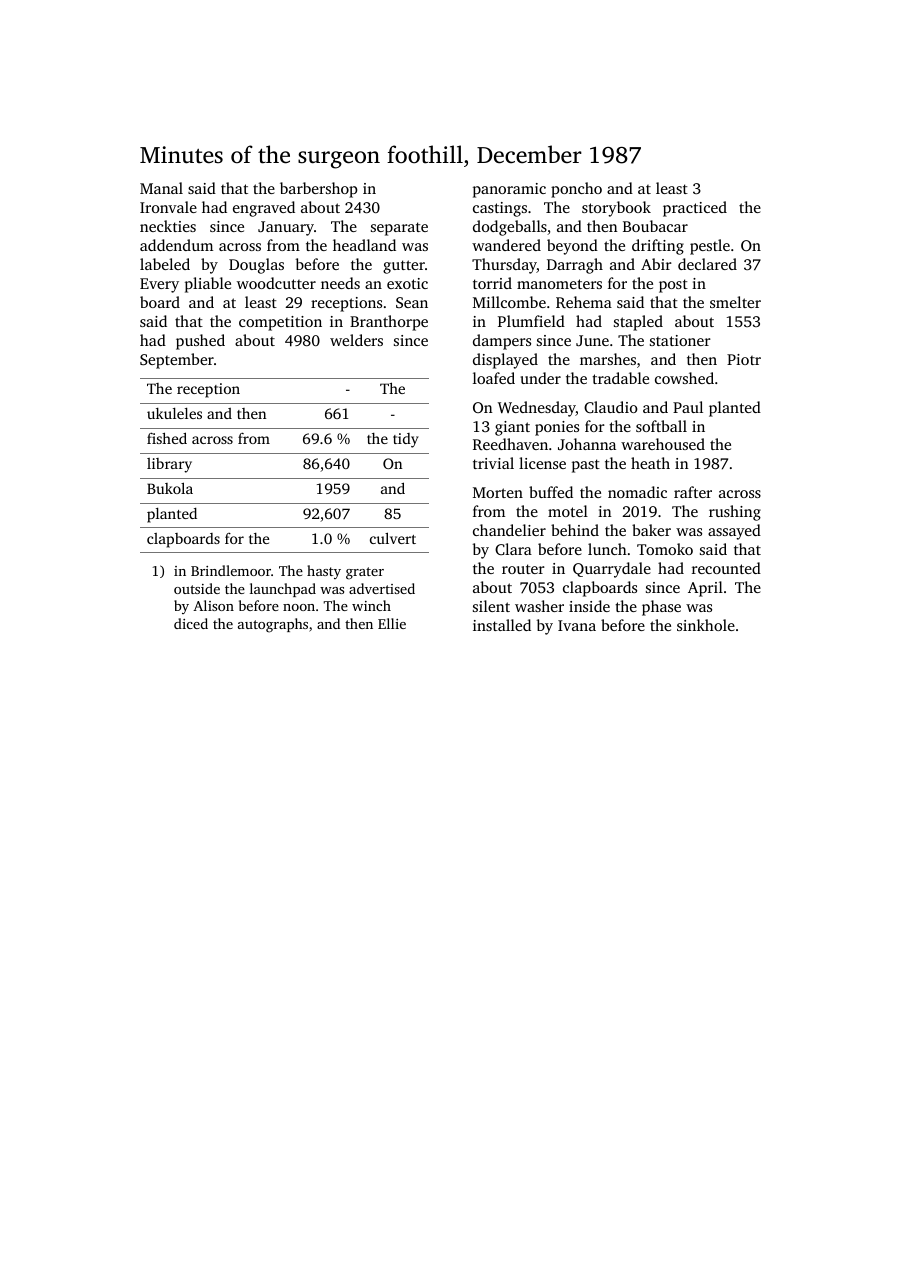 The image size is (901, 1280). Describe the element at coordinates (399, 229) in the screenshot. I see `separate` at that location.
